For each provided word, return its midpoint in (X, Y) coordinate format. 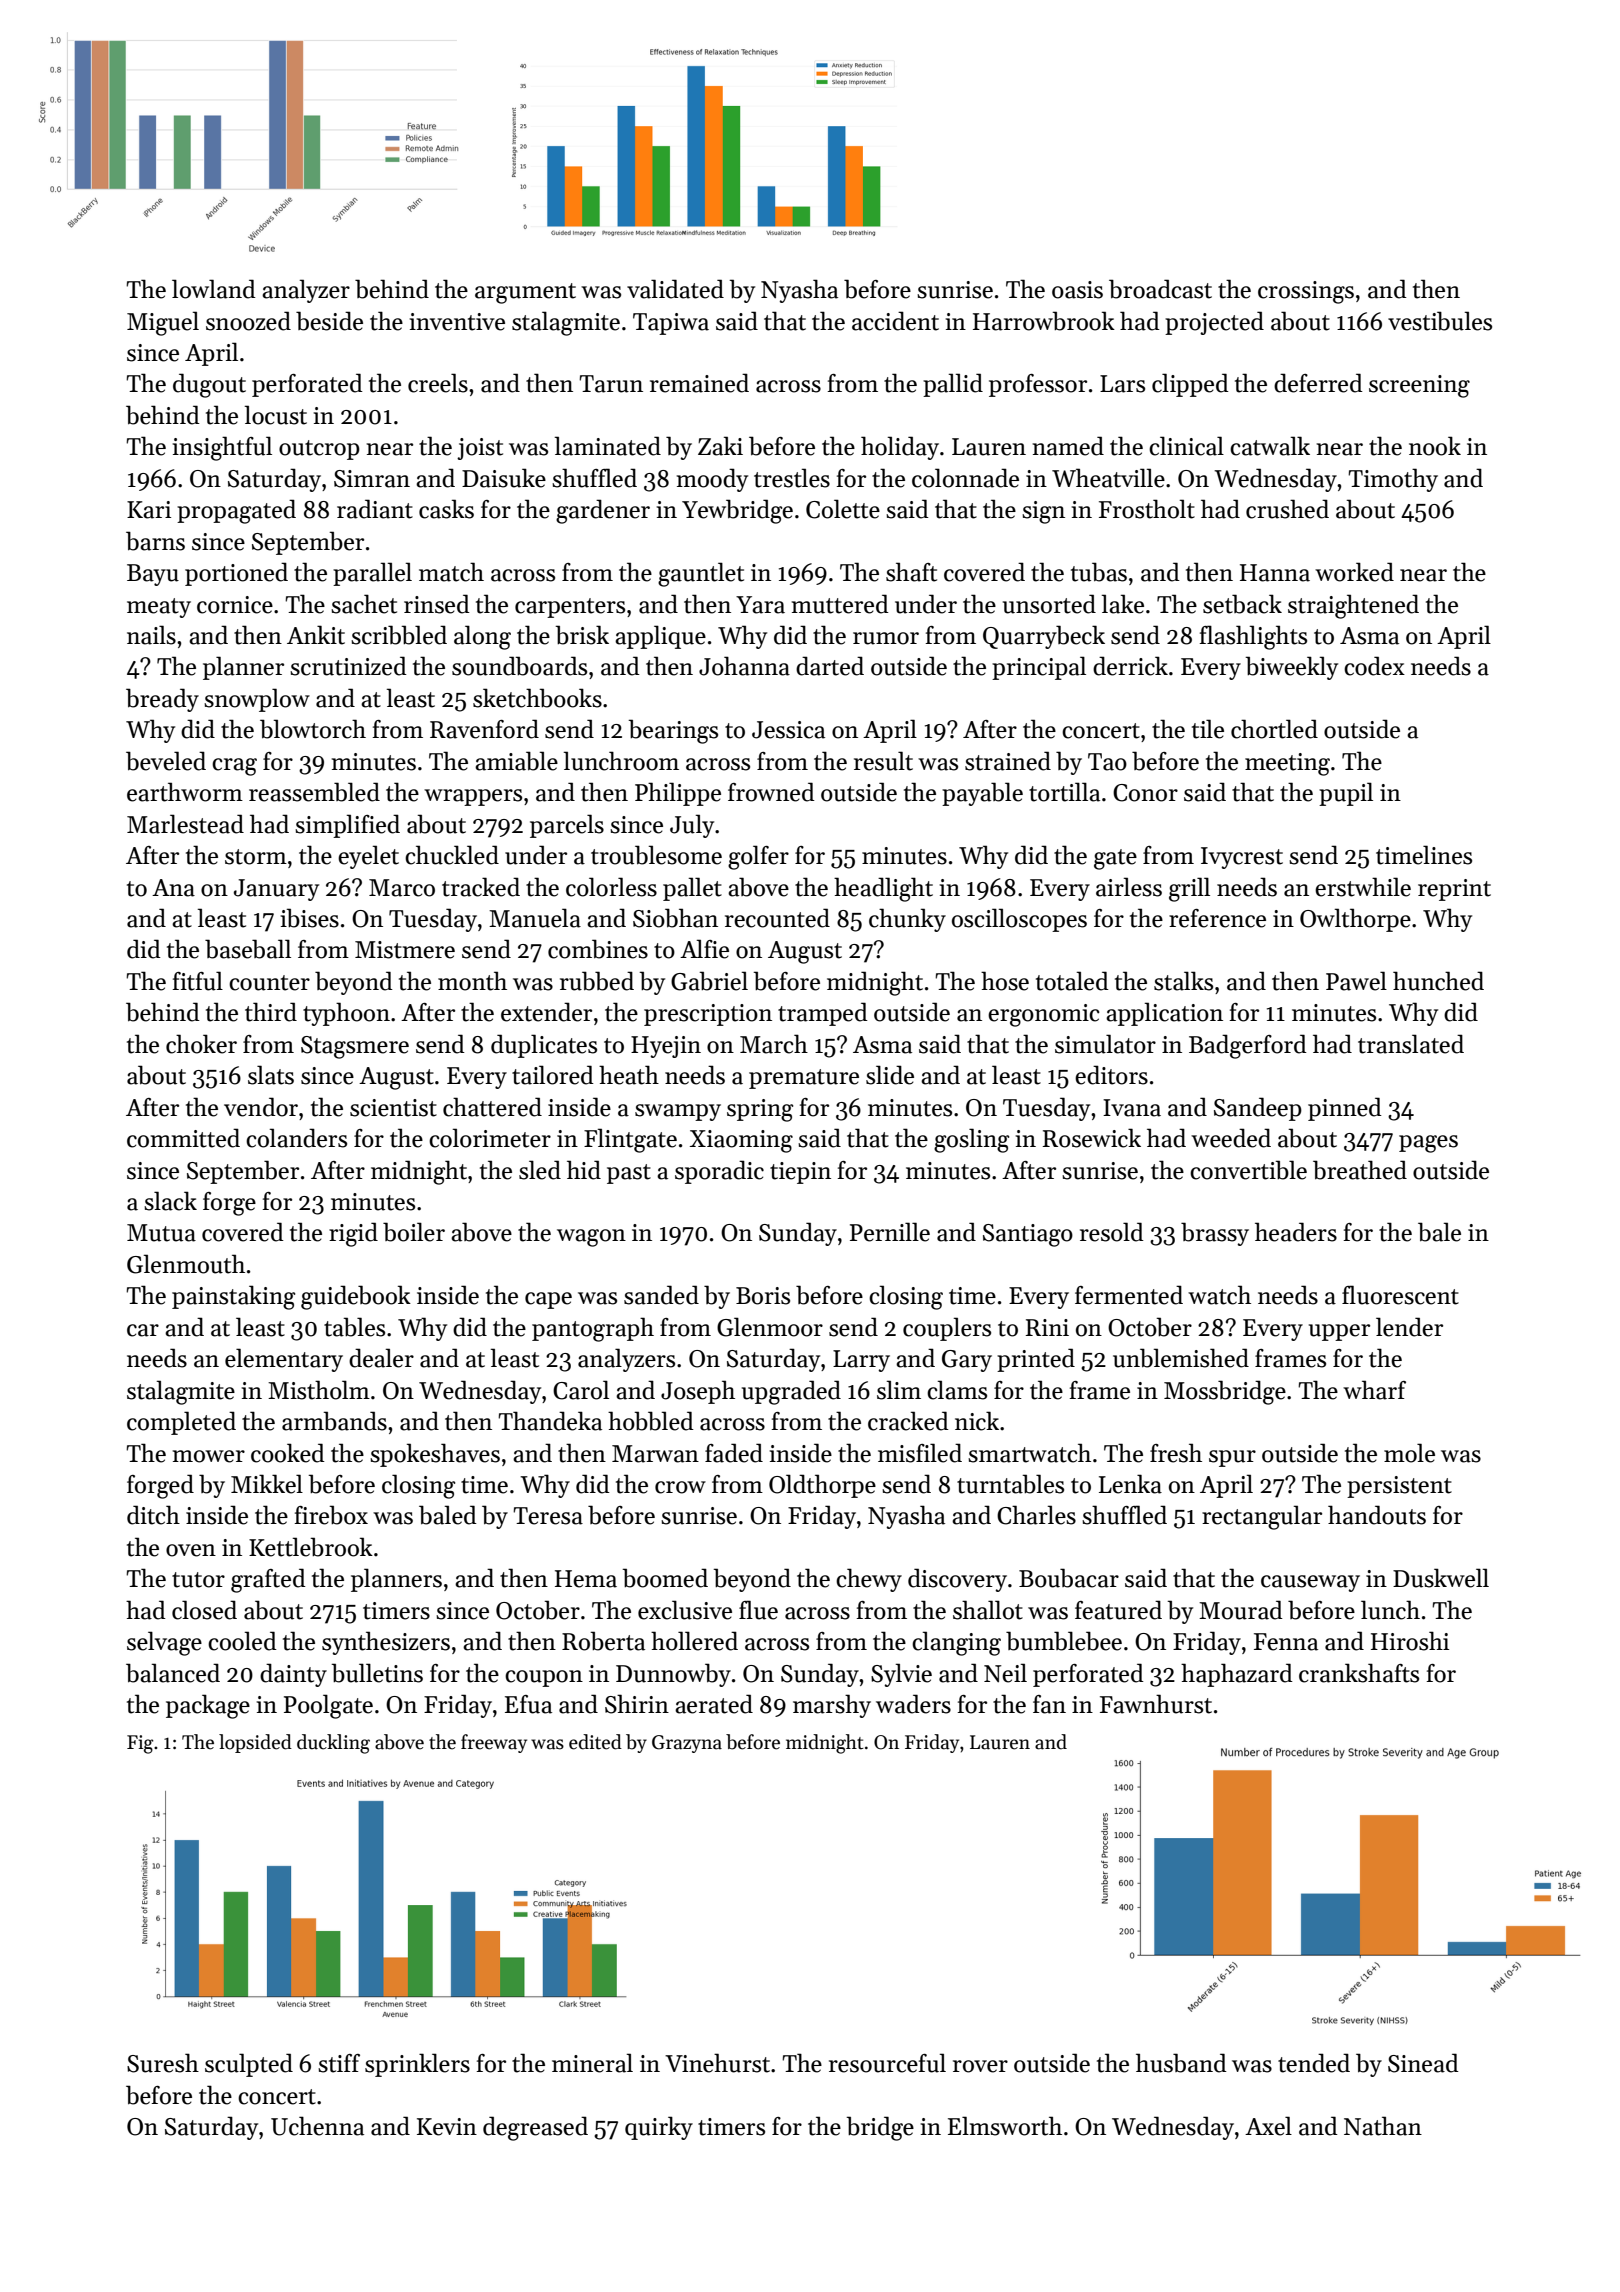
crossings (1306, 292)
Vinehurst (717, 2063)
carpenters (570, 608)
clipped (1190, 385)
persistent (1399, 1487)
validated (675, 289)
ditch (153, 1515)
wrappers (473, 797)
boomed (665, 1578)
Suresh (163, 2063)
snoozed (248, 321)
